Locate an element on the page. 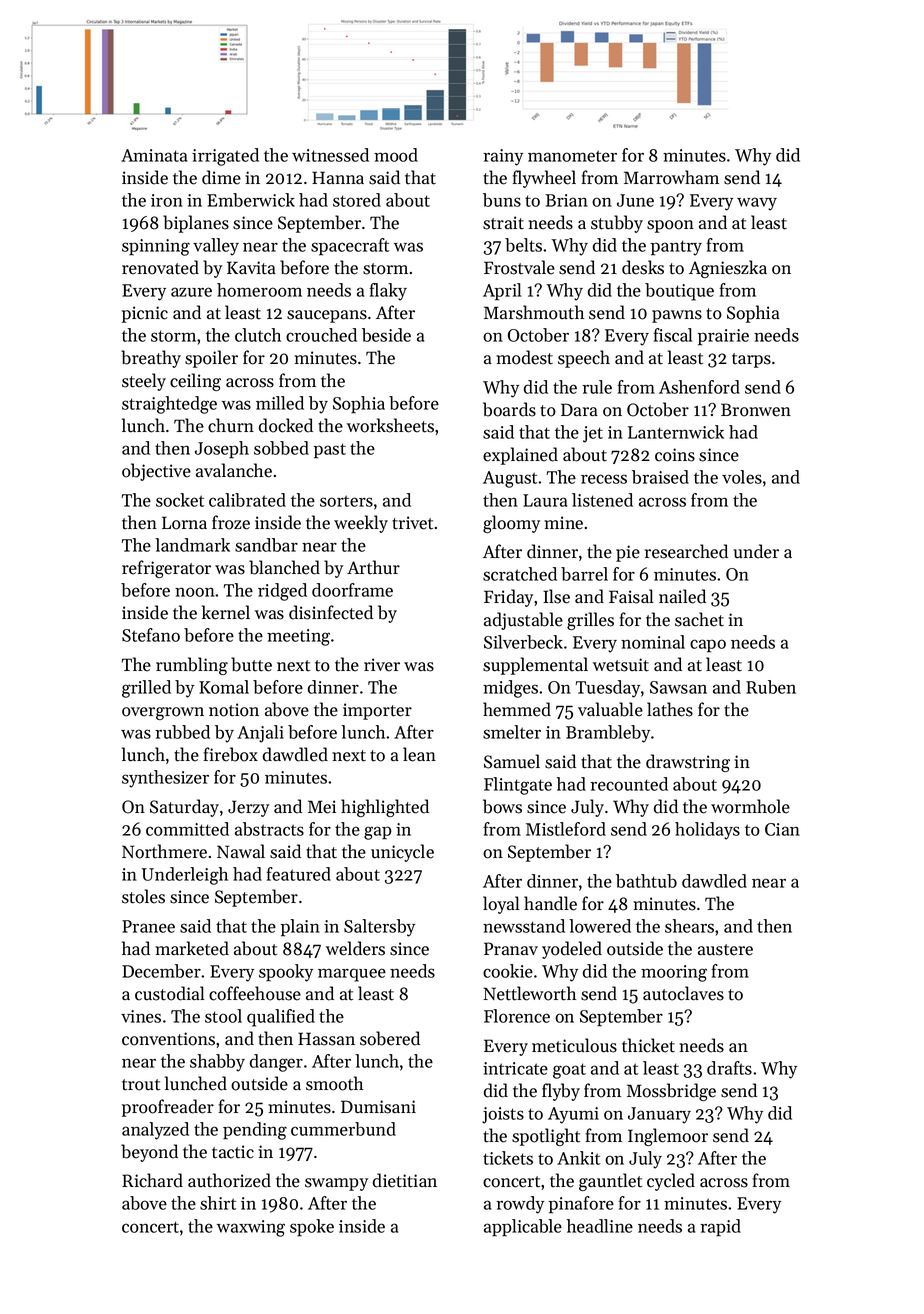 The image size is (924, 1314). stored is located at coordinates (357, 200).
